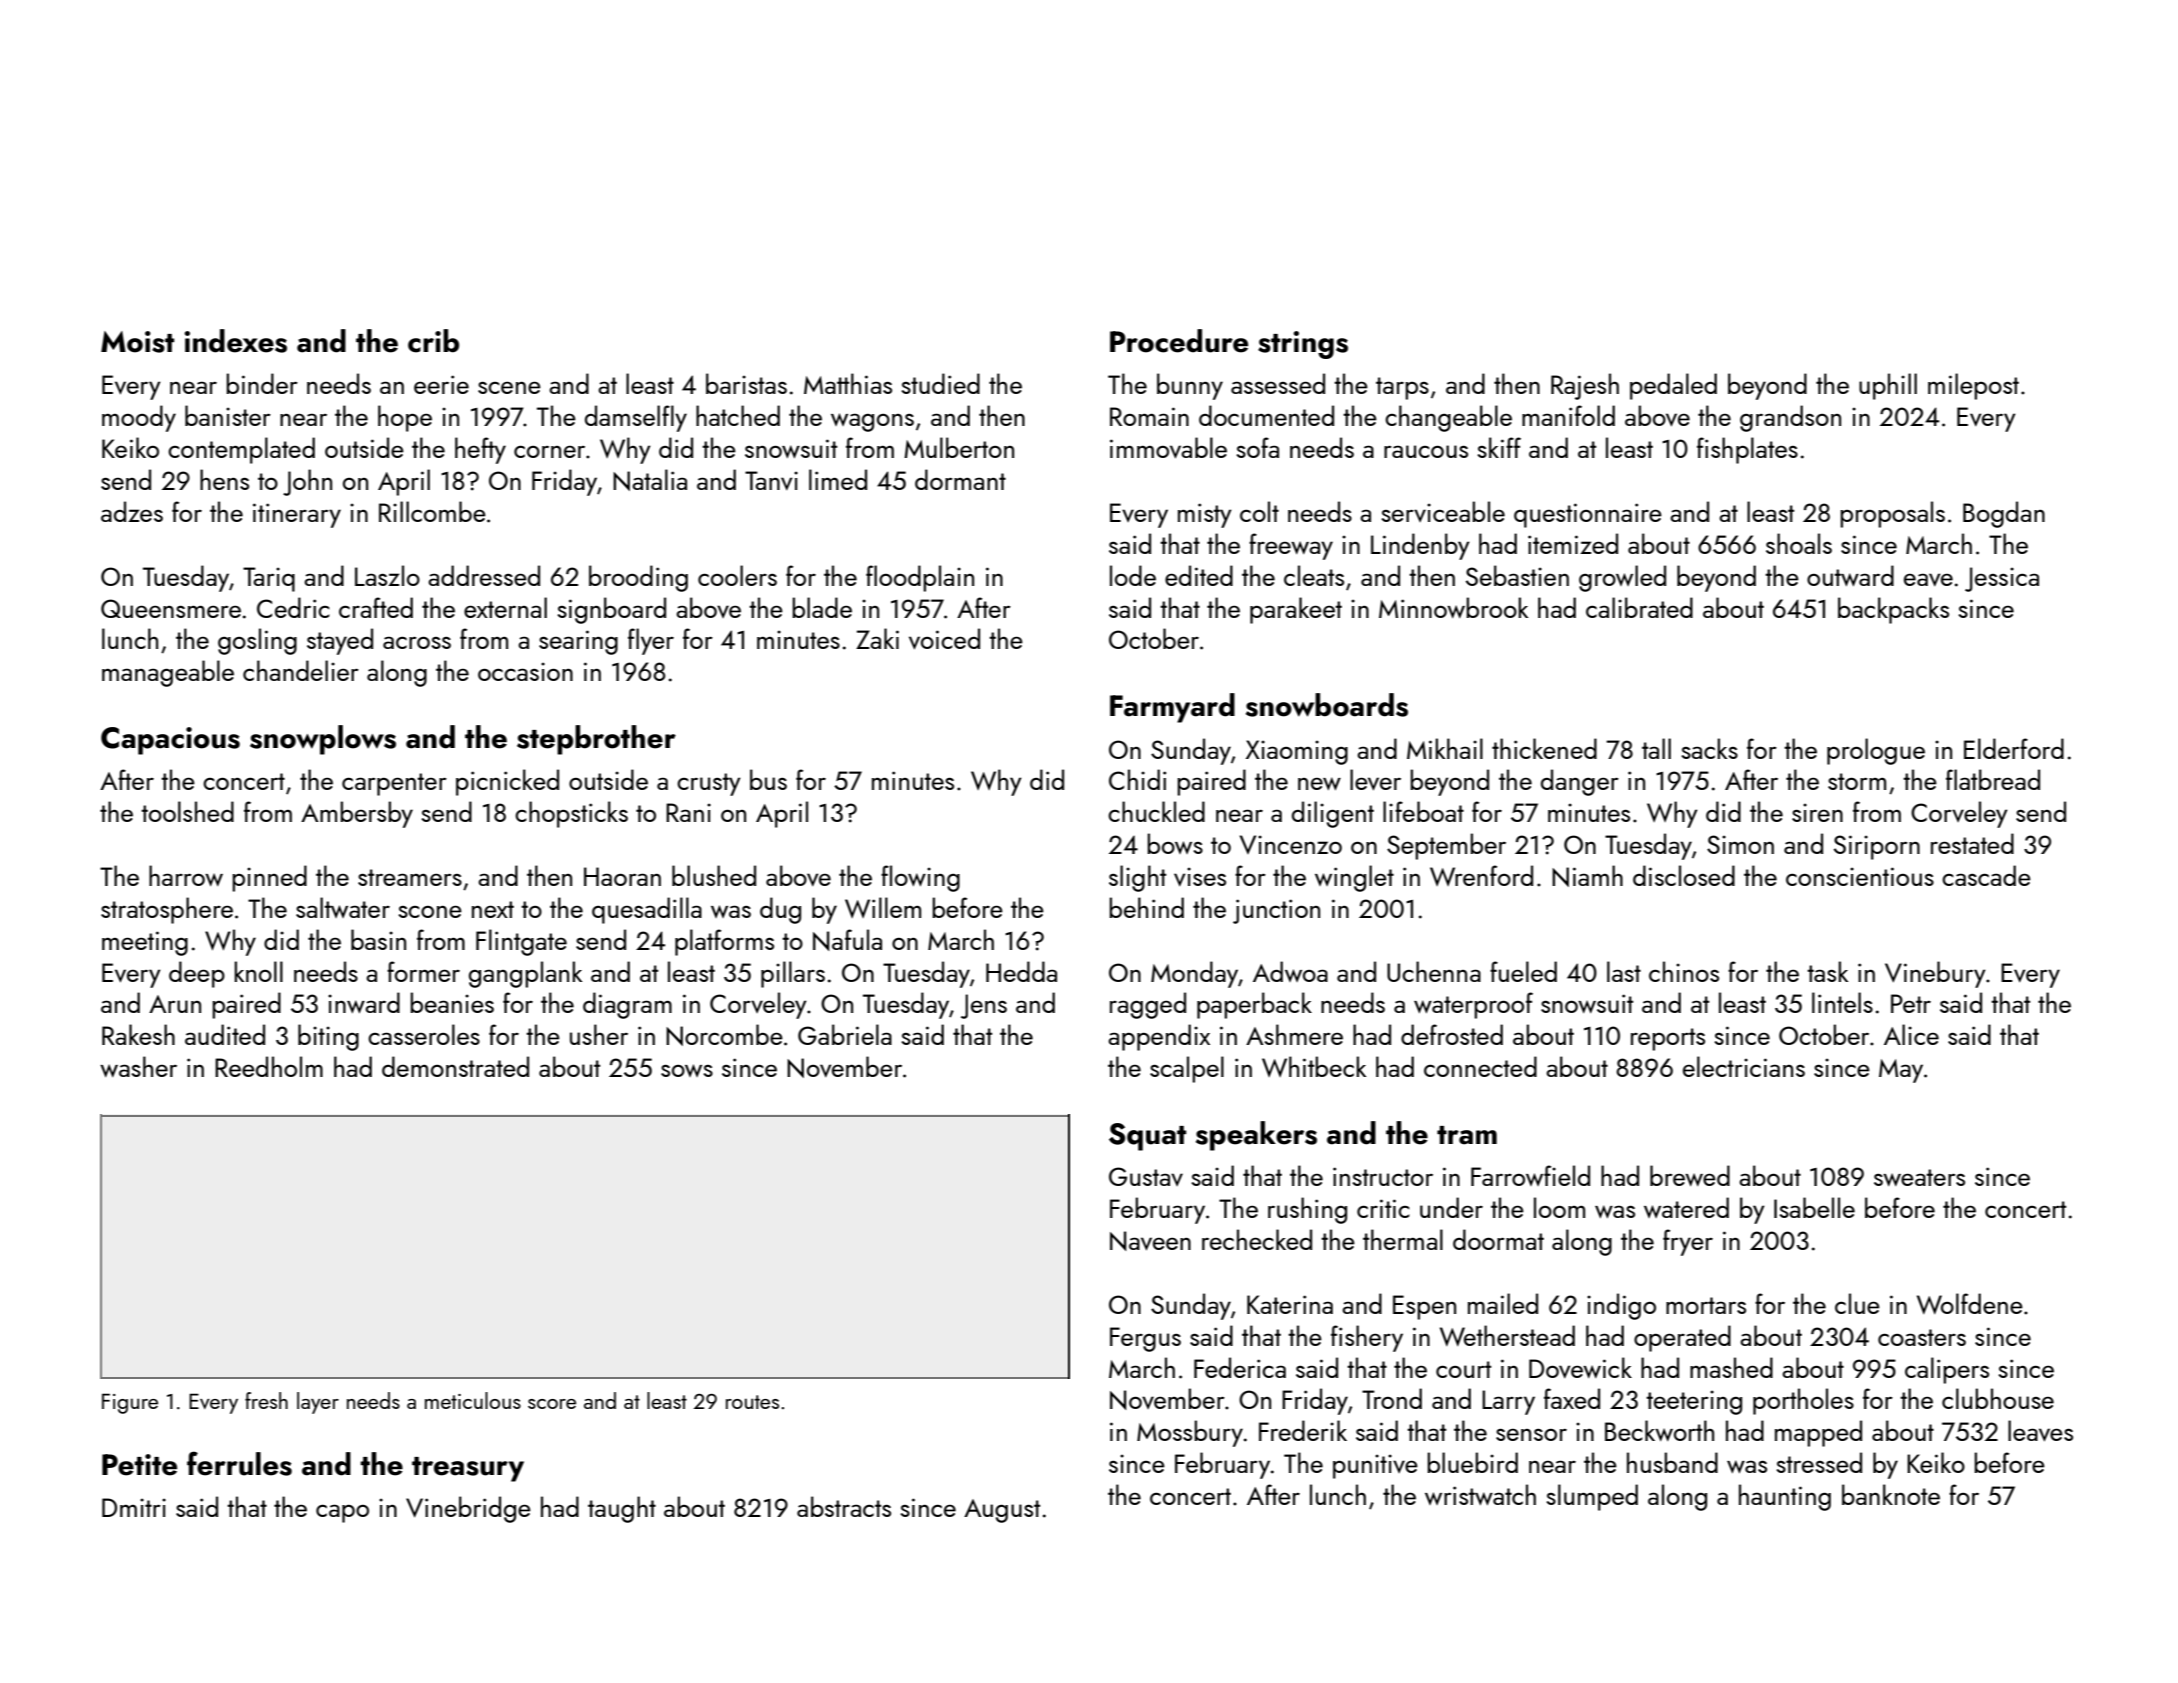 The height and width of the screenshot is (1683, 2178). What do you see at coordinates (1993, 779) in the screenshot?
I see `flatbread` at bounding box center [1993, 779].
